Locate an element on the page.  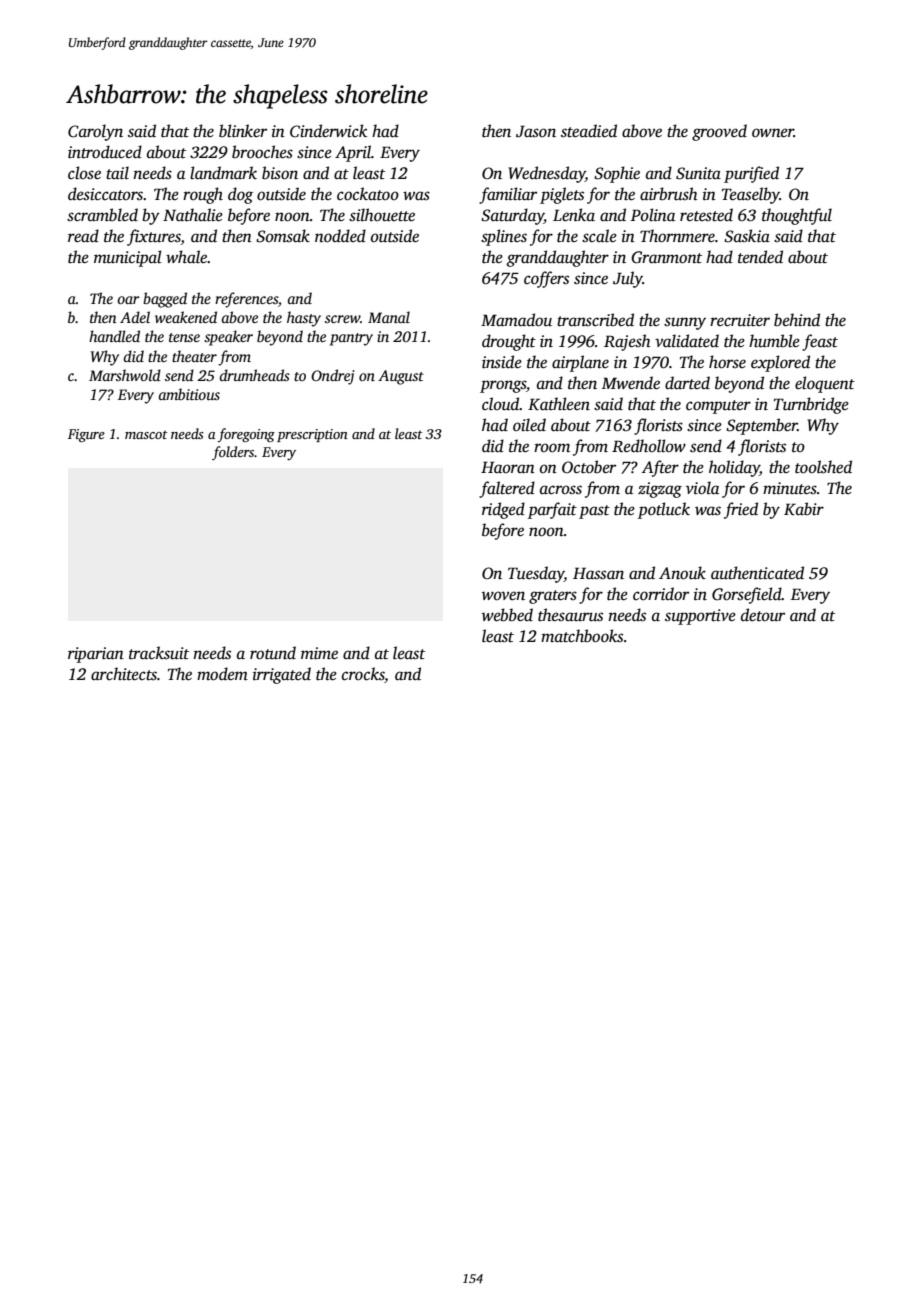
Jason is located at coordinates (536, 131).
